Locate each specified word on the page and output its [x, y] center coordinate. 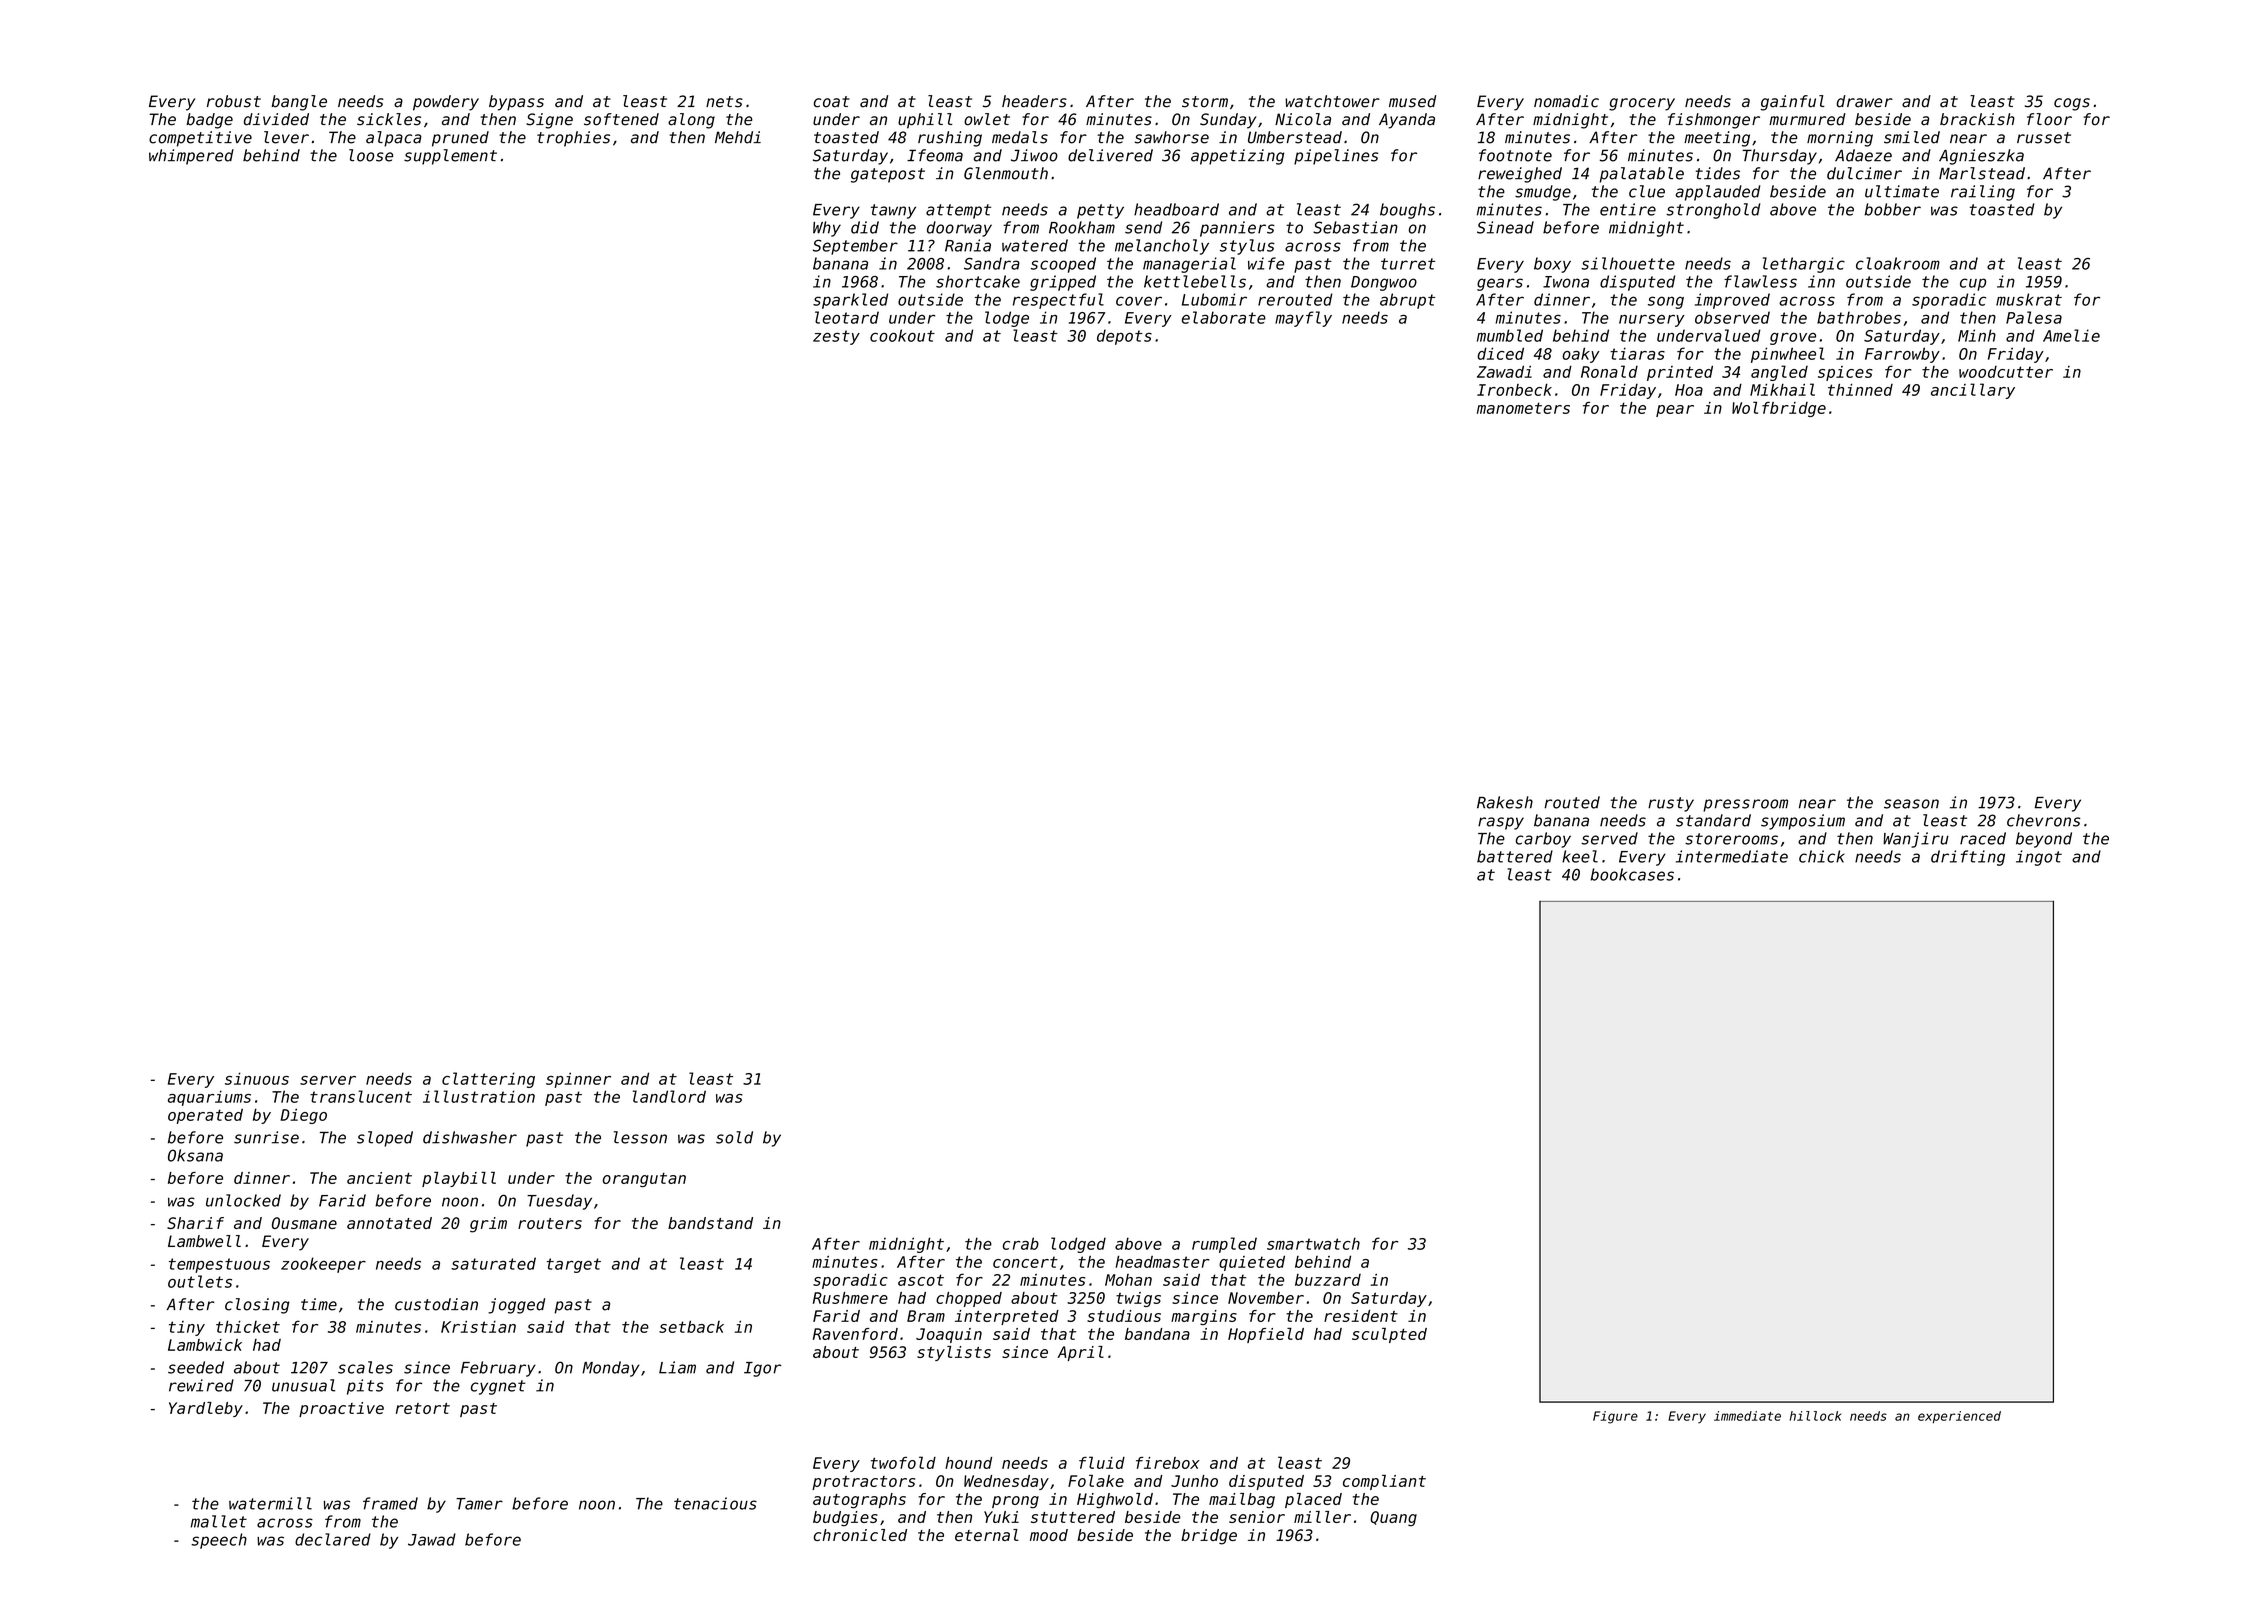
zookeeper [323, 1265]
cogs [2072, 104]
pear [1675, 411]
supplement [450, 157]
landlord [669, 1096]
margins [1204, 1317]
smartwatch [1313, 1243]
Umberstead [1295, 137]
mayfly [1303, 319]
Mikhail [1782, 389]
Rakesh [1505, 802]
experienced [1959, 1417]
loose [371, 155]
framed [390, 1503]
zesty [836, 337]
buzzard [1328, 1280]
